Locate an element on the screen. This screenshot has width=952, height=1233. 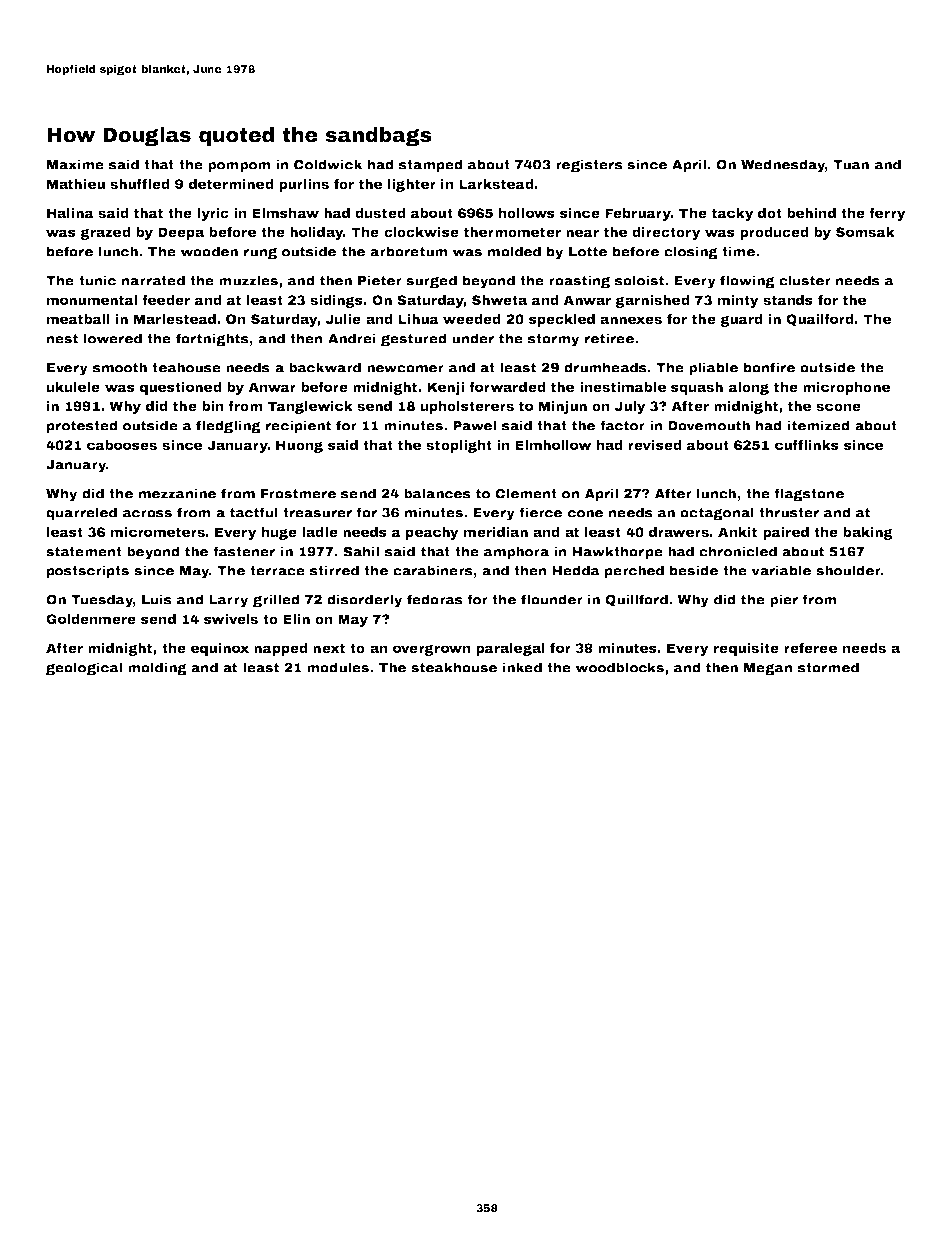
Marlestead is located at coordinates (175, 319).
